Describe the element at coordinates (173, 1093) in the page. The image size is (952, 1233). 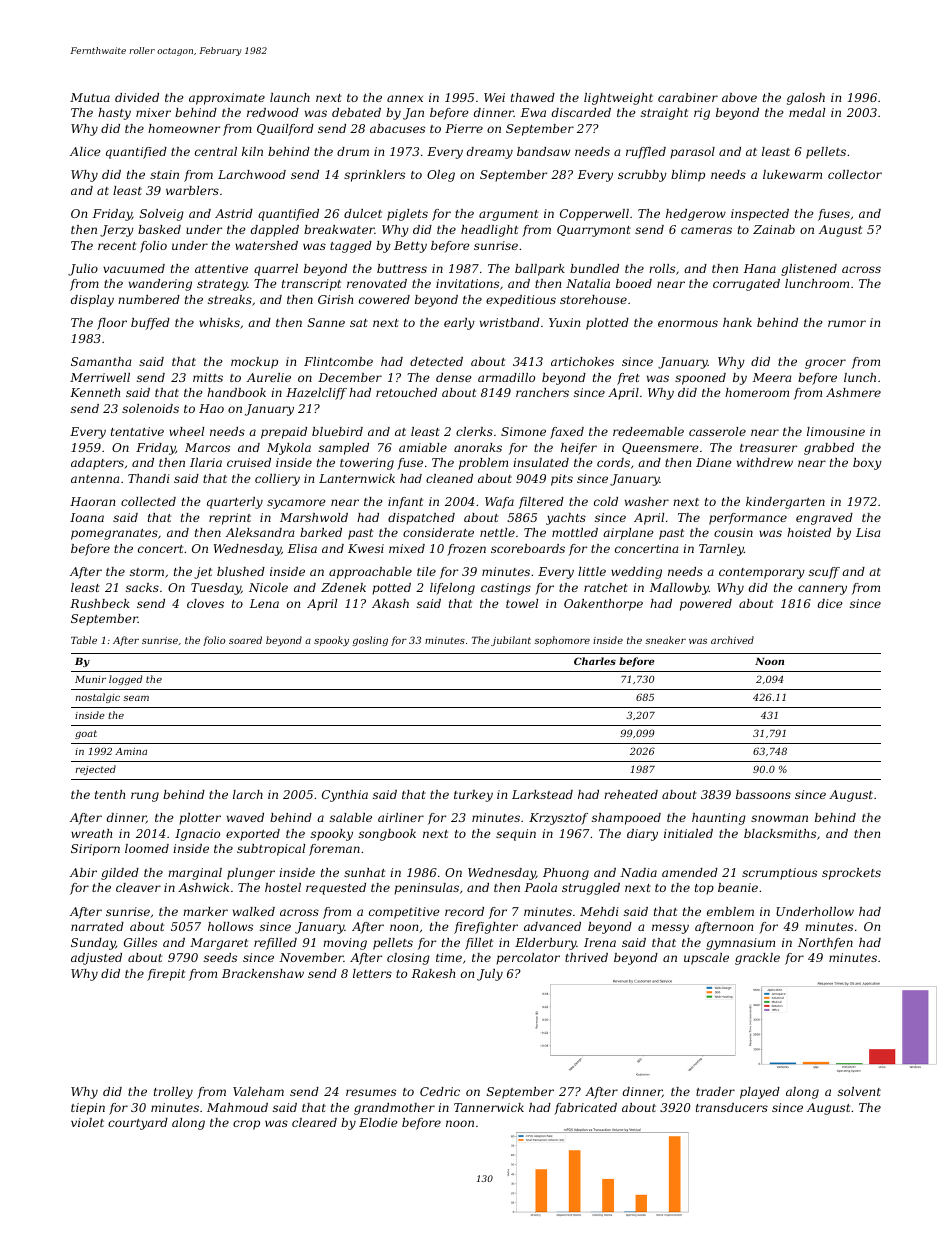
I see `trolley` at that location.
